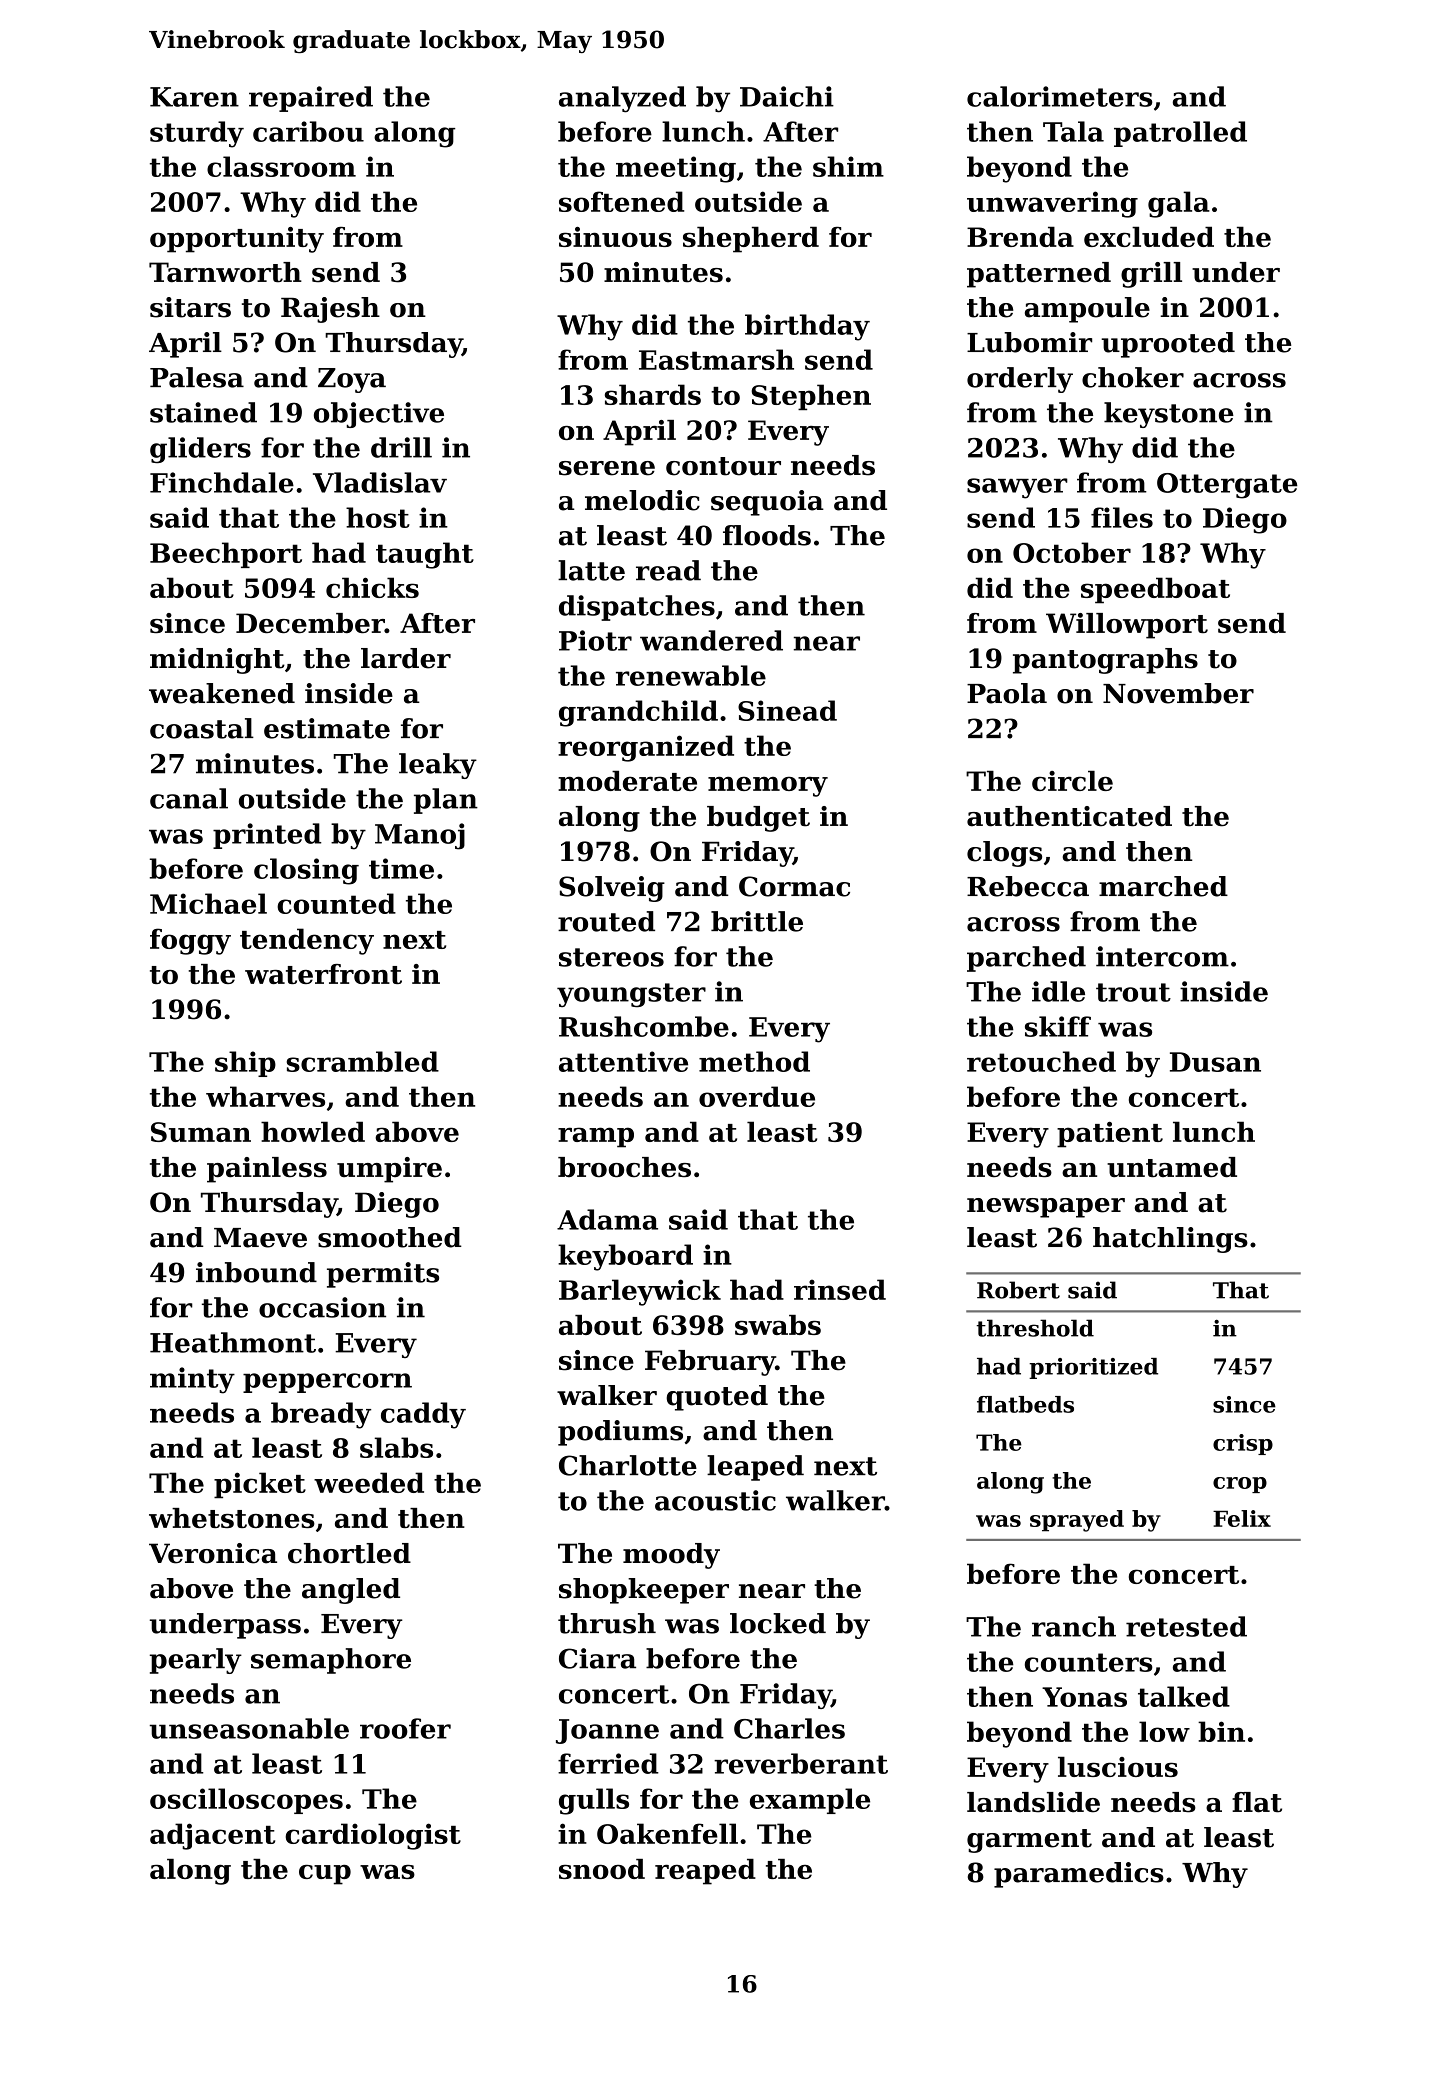 The width and height of the screenshot is (1450, 2100). Describe the element at coordinates (1179, 204) in the screenshot. I see `gala` at that location.
